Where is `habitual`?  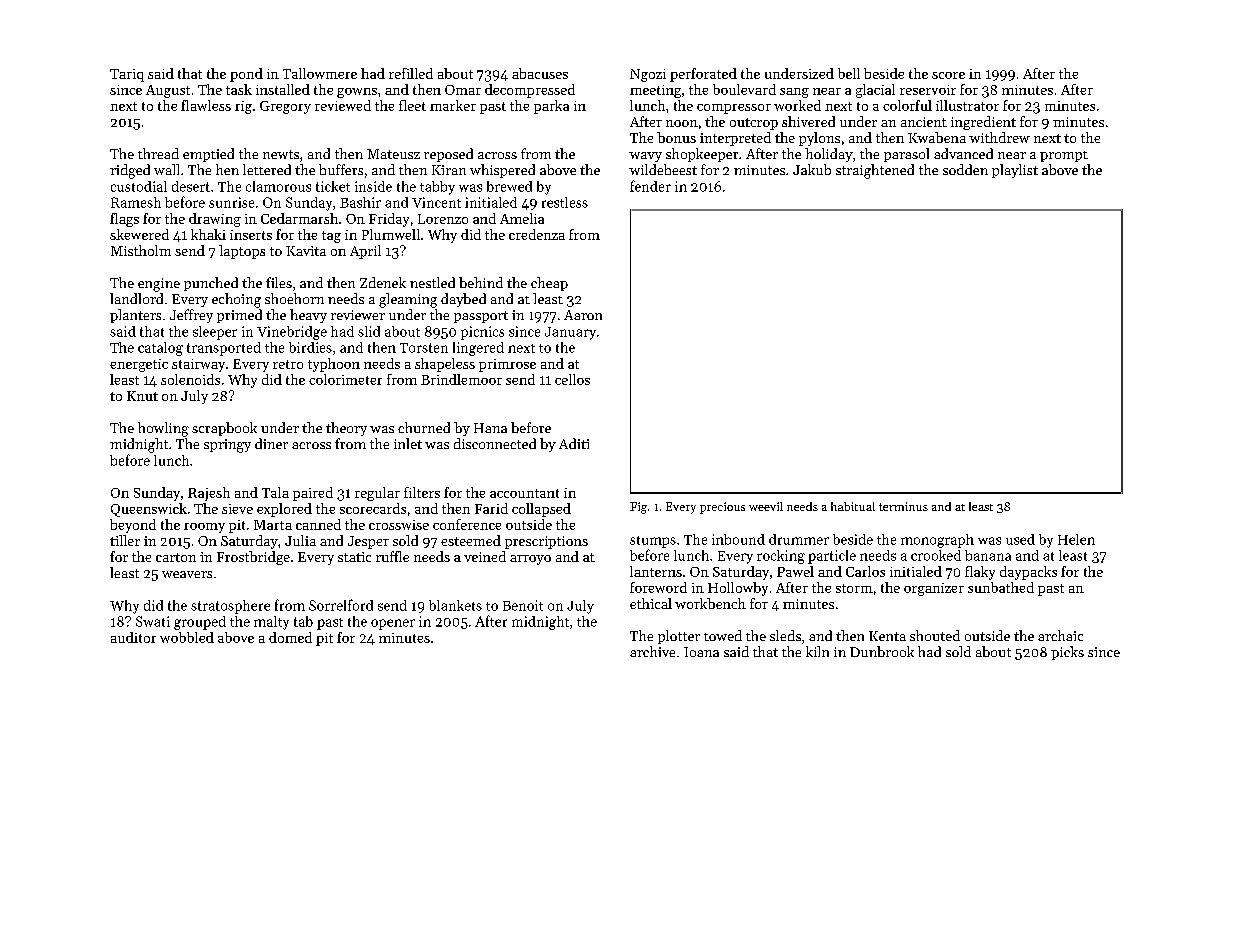
habitual is located at coordinates (853, 506).
